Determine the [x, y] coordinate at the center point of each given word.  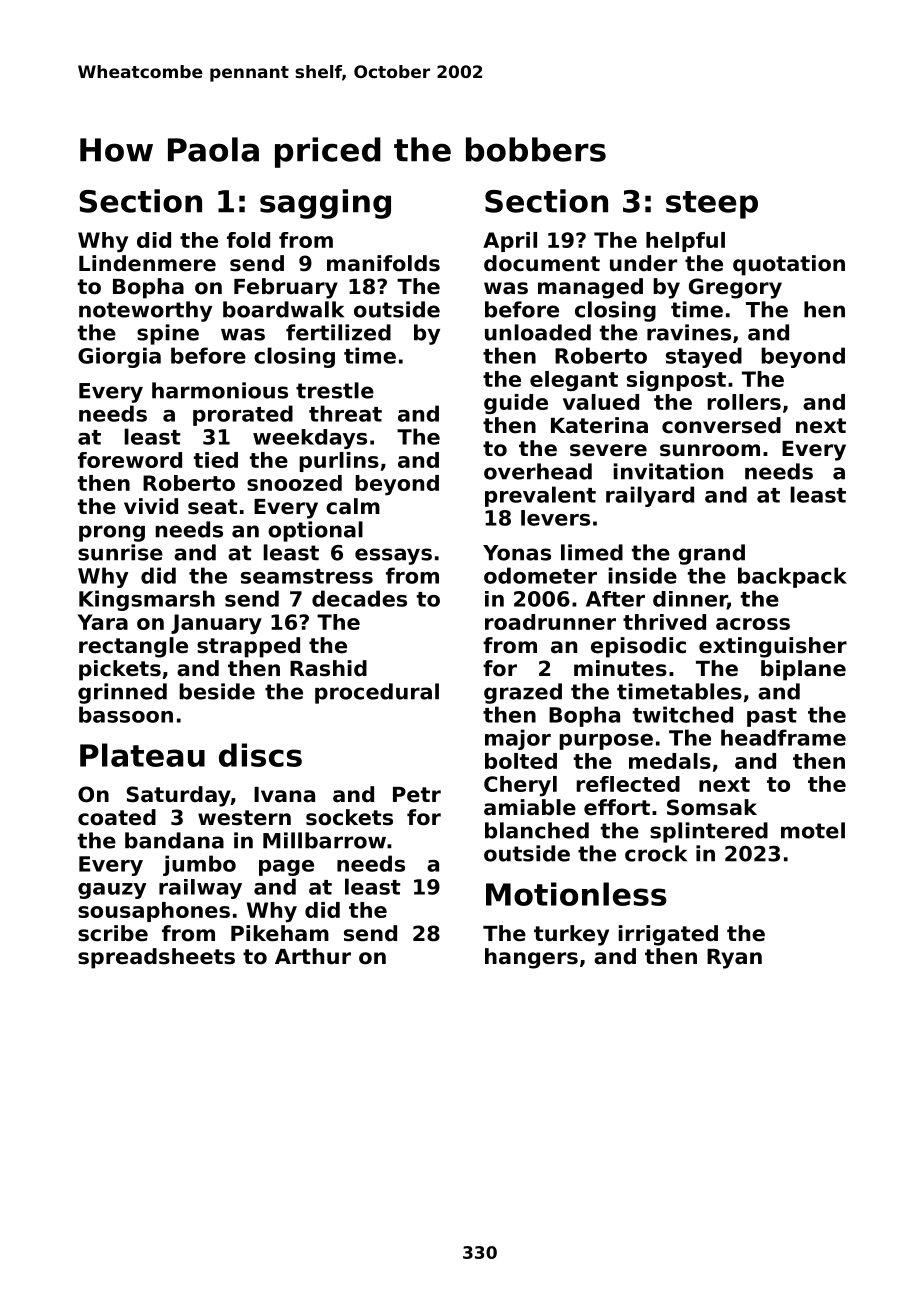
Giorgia [119, 357]
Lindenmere [147, 263]
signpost [676, 381]
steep [712, 205]
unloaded [538, 332]
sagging [325, 204]
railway [200, 889]
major [518, 739]
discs [260, 755]
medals [670, 761]
